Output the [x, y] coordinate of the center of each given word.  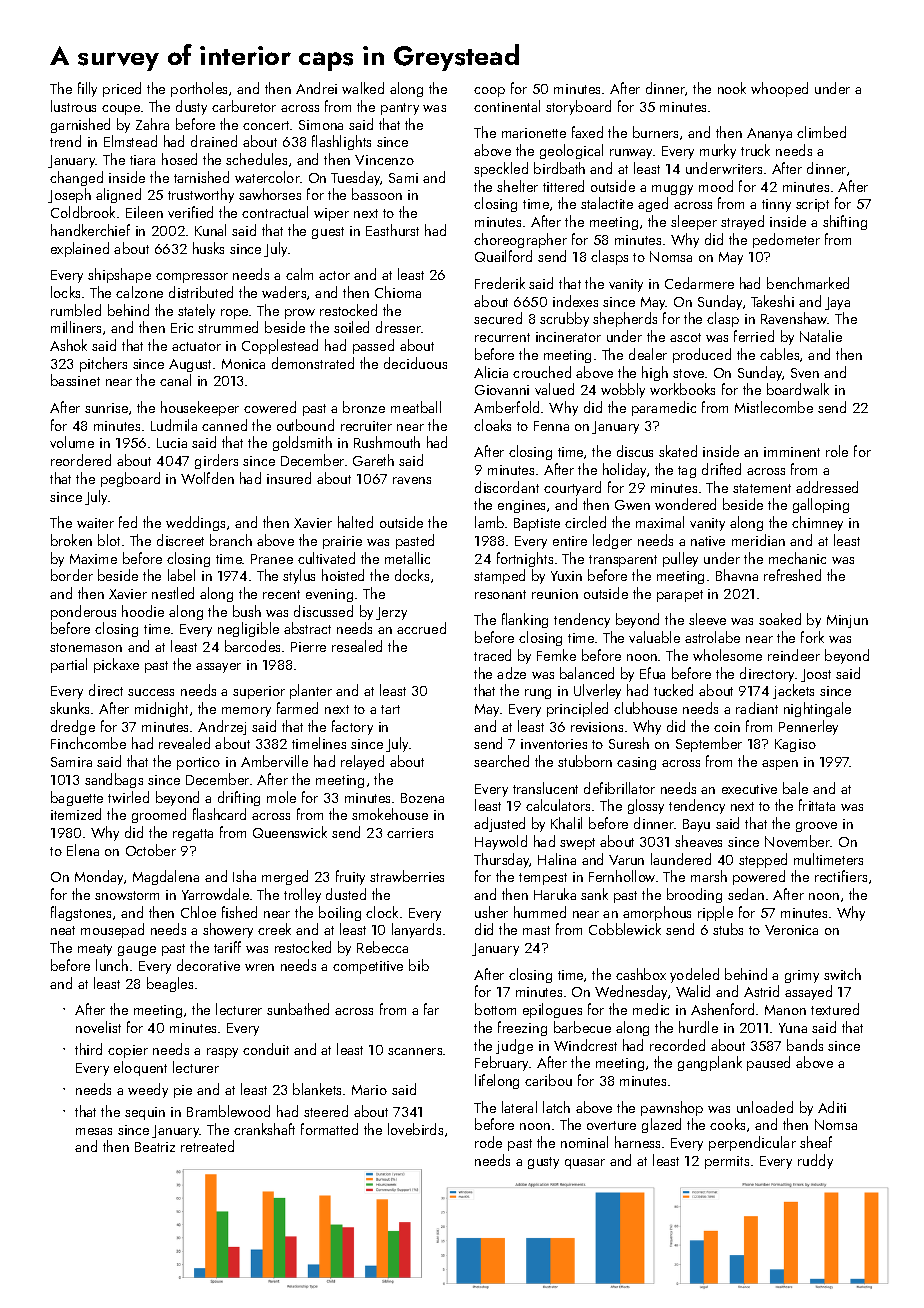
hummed [540, 912]
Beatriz [155, 1147]
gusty [543, 1163]
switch [842, 974]
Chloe [198, 912]
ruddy [815, 1161]
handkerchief [90, 230]
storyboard [578, 107]
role [837, 451]
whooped [779, 89]
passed [373, 346]
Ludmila [174, 425]
